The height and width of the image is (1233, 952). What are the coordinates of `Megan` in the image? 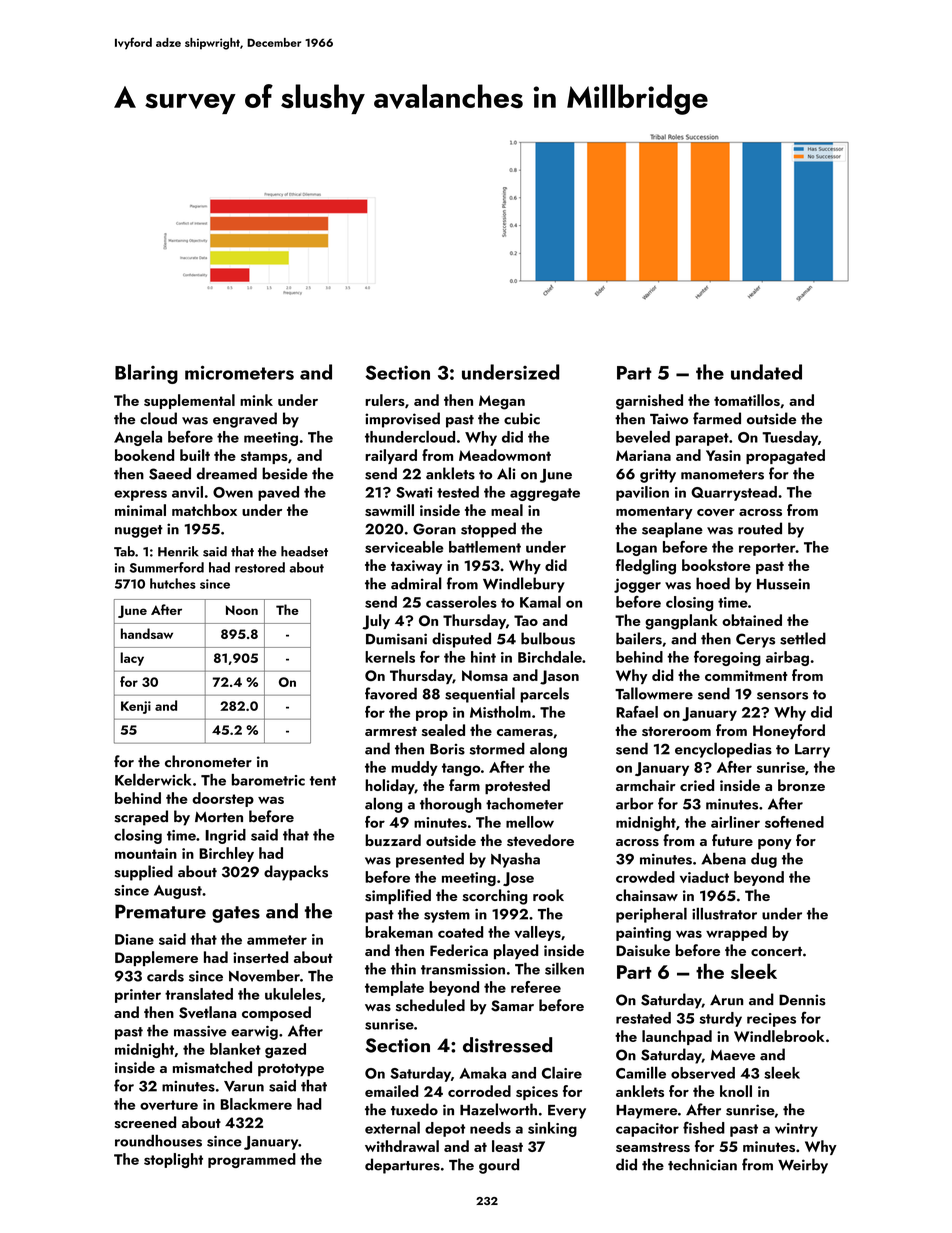 It's located at (502, 402).
